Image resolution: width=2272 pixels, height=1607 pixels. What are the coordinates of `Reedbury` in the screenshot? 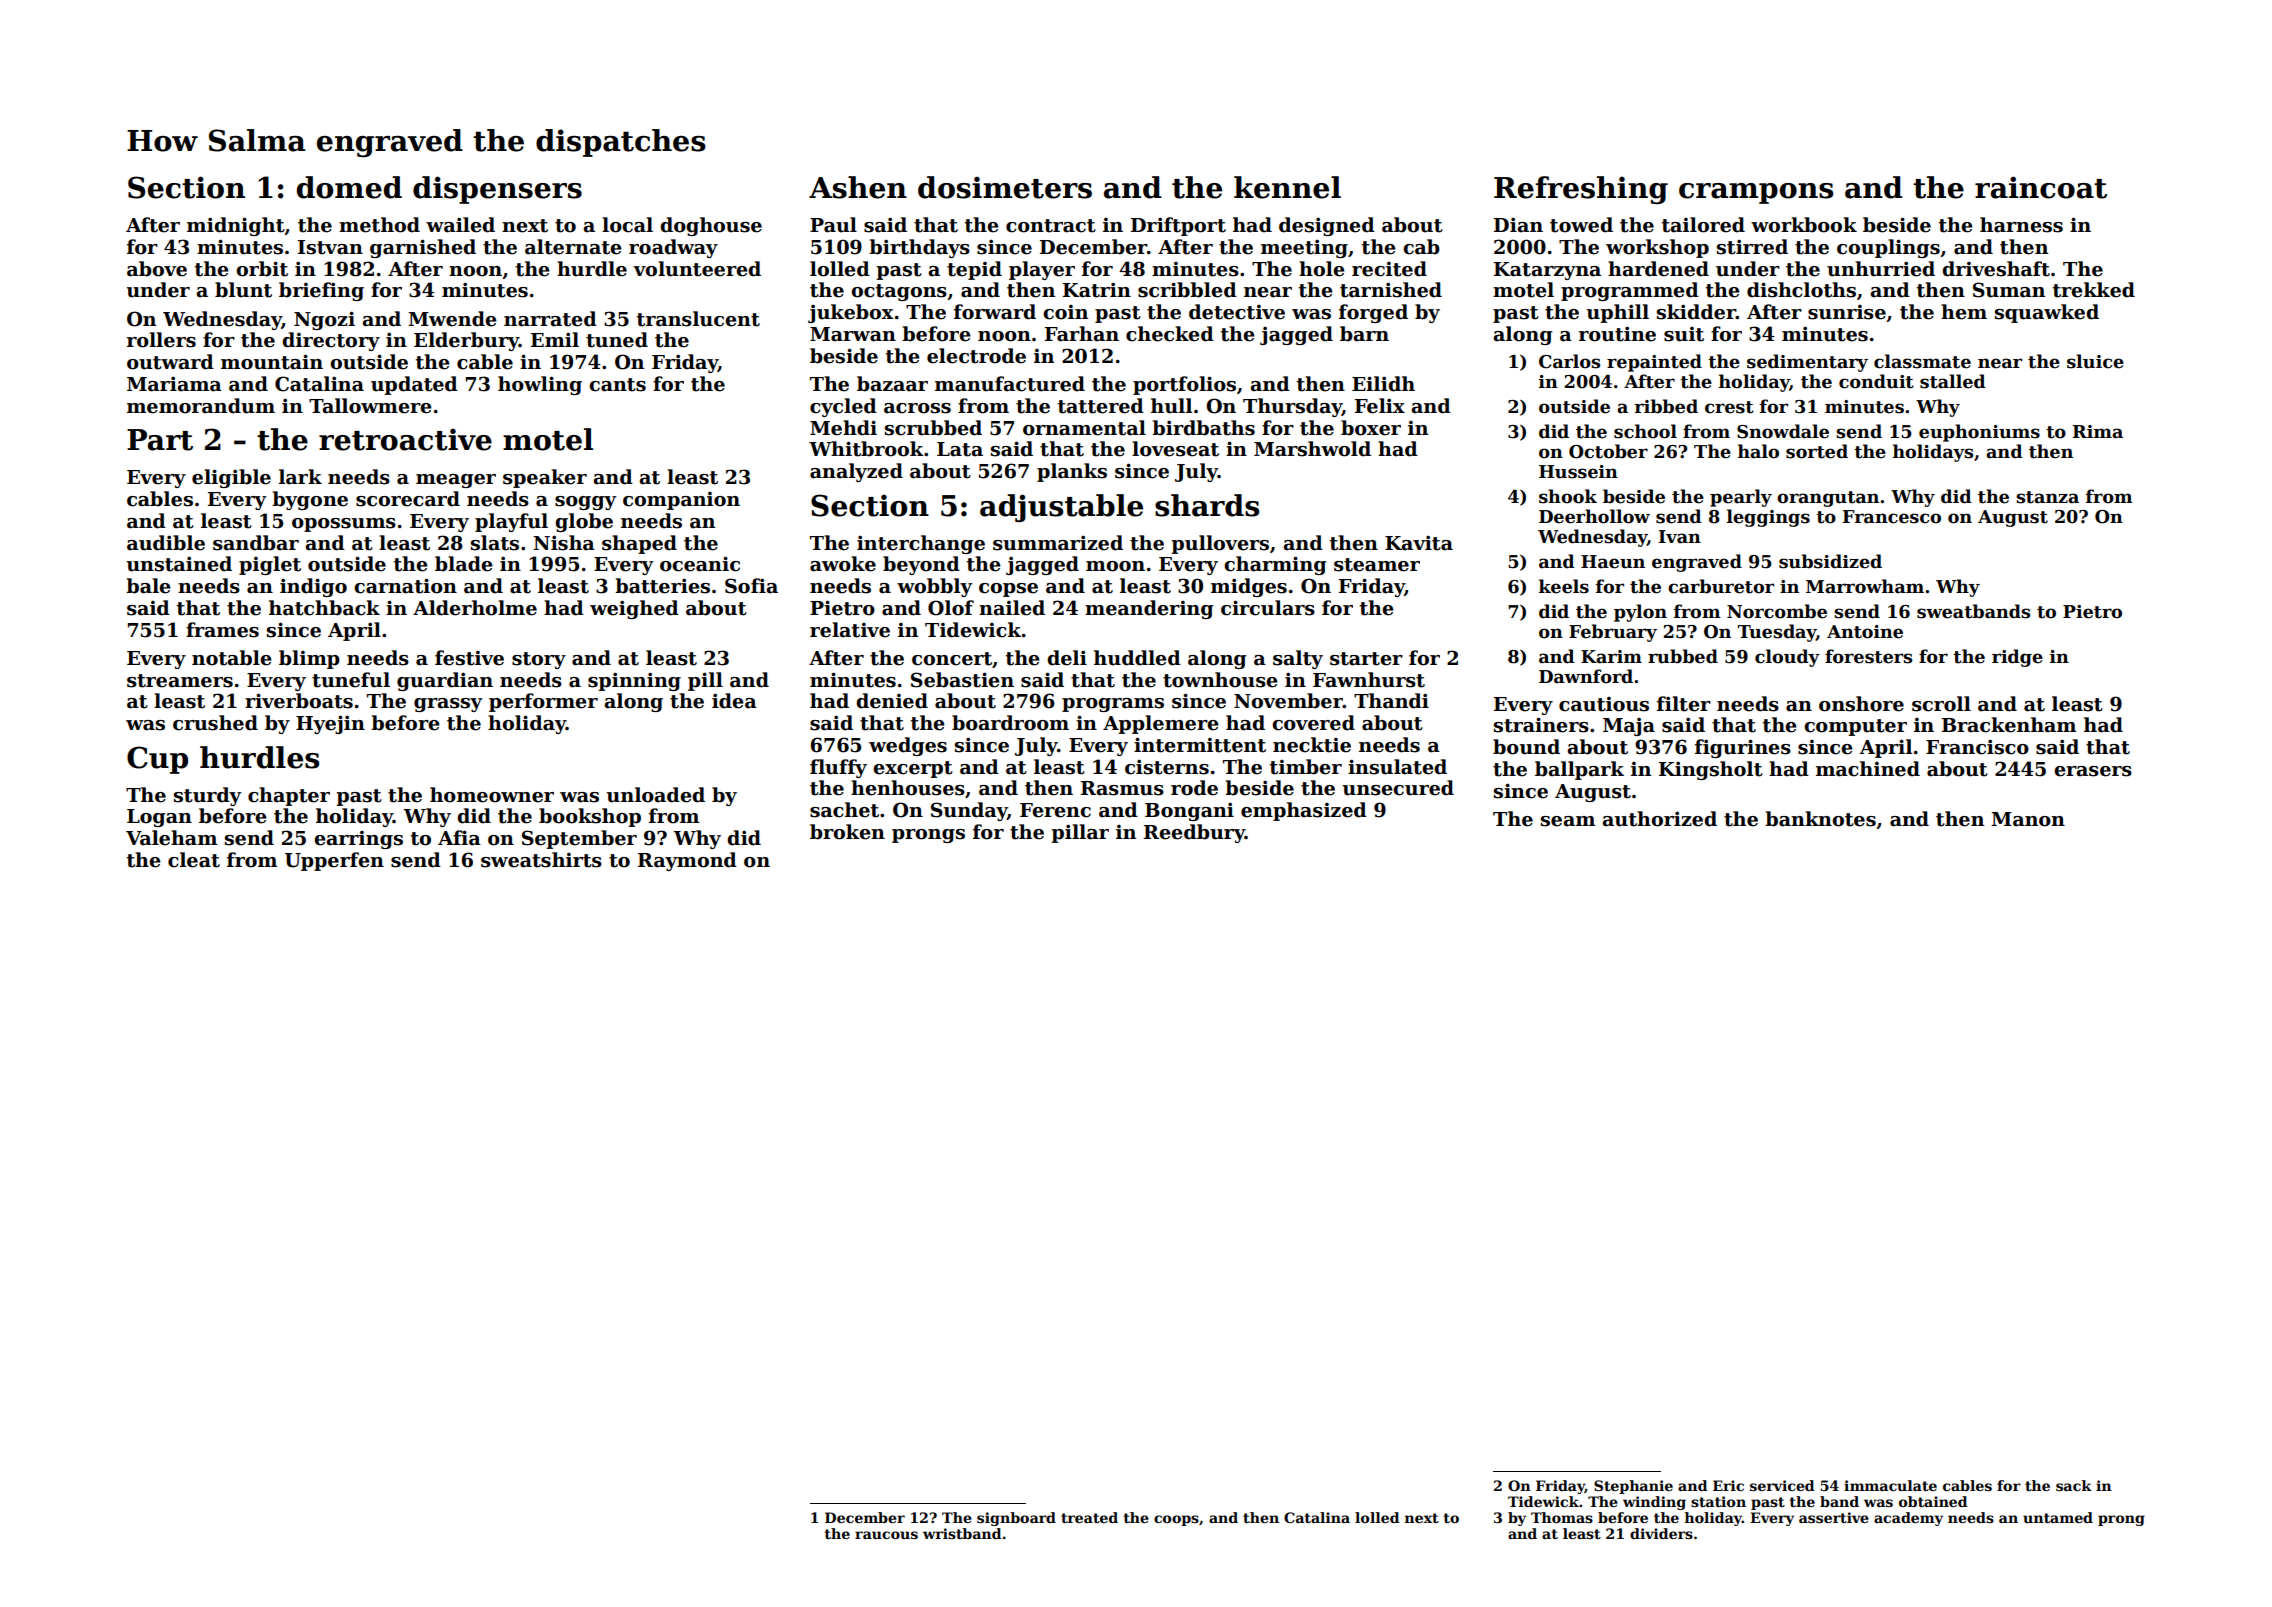 It's located at (1194, 833).
